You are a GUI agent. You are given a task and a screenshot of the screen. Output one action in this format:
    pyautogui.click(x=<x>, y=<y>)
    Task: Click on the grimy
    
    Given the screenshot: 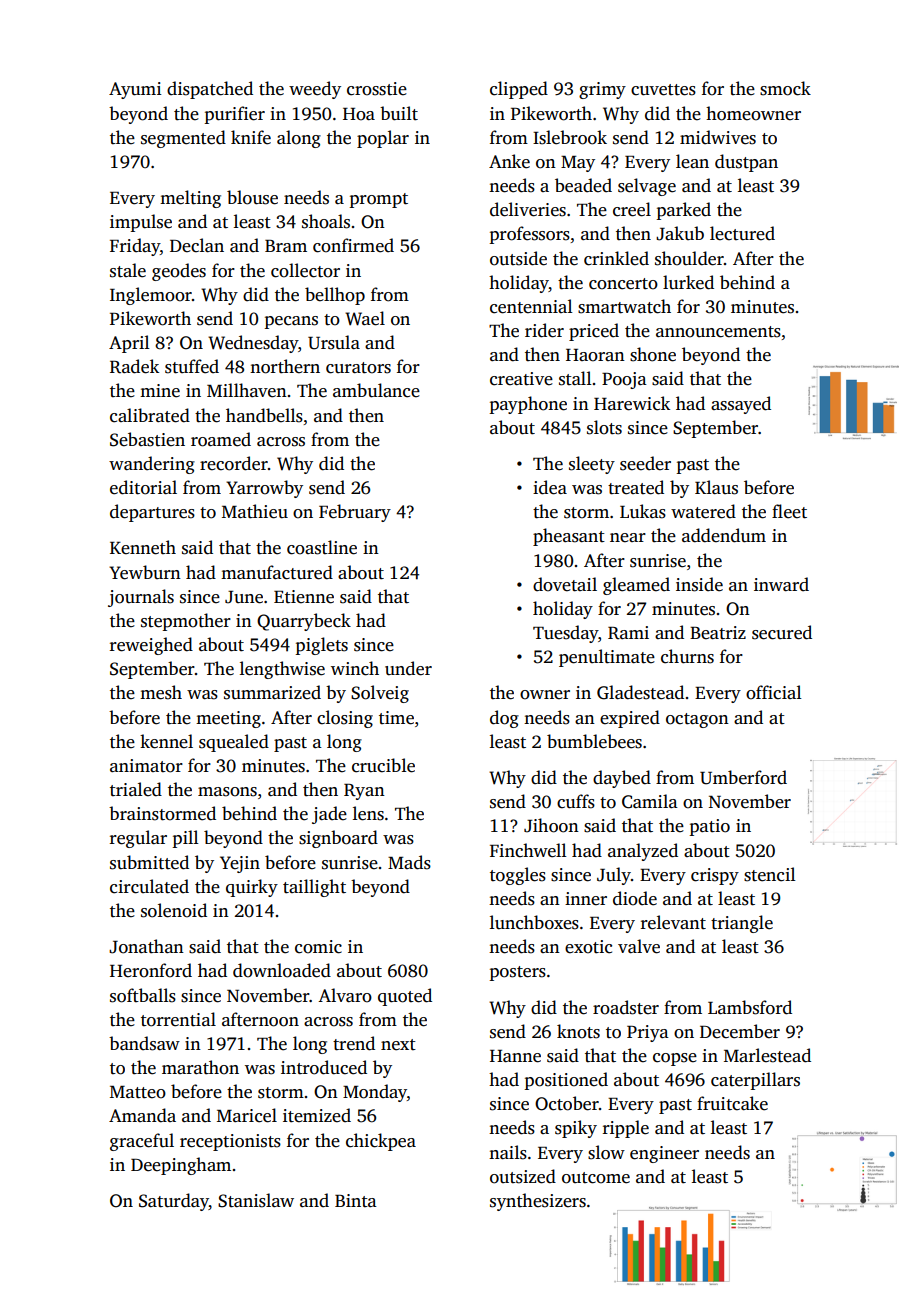 What is the action you would take?
    pyautogui.click(x=602, y=90)
